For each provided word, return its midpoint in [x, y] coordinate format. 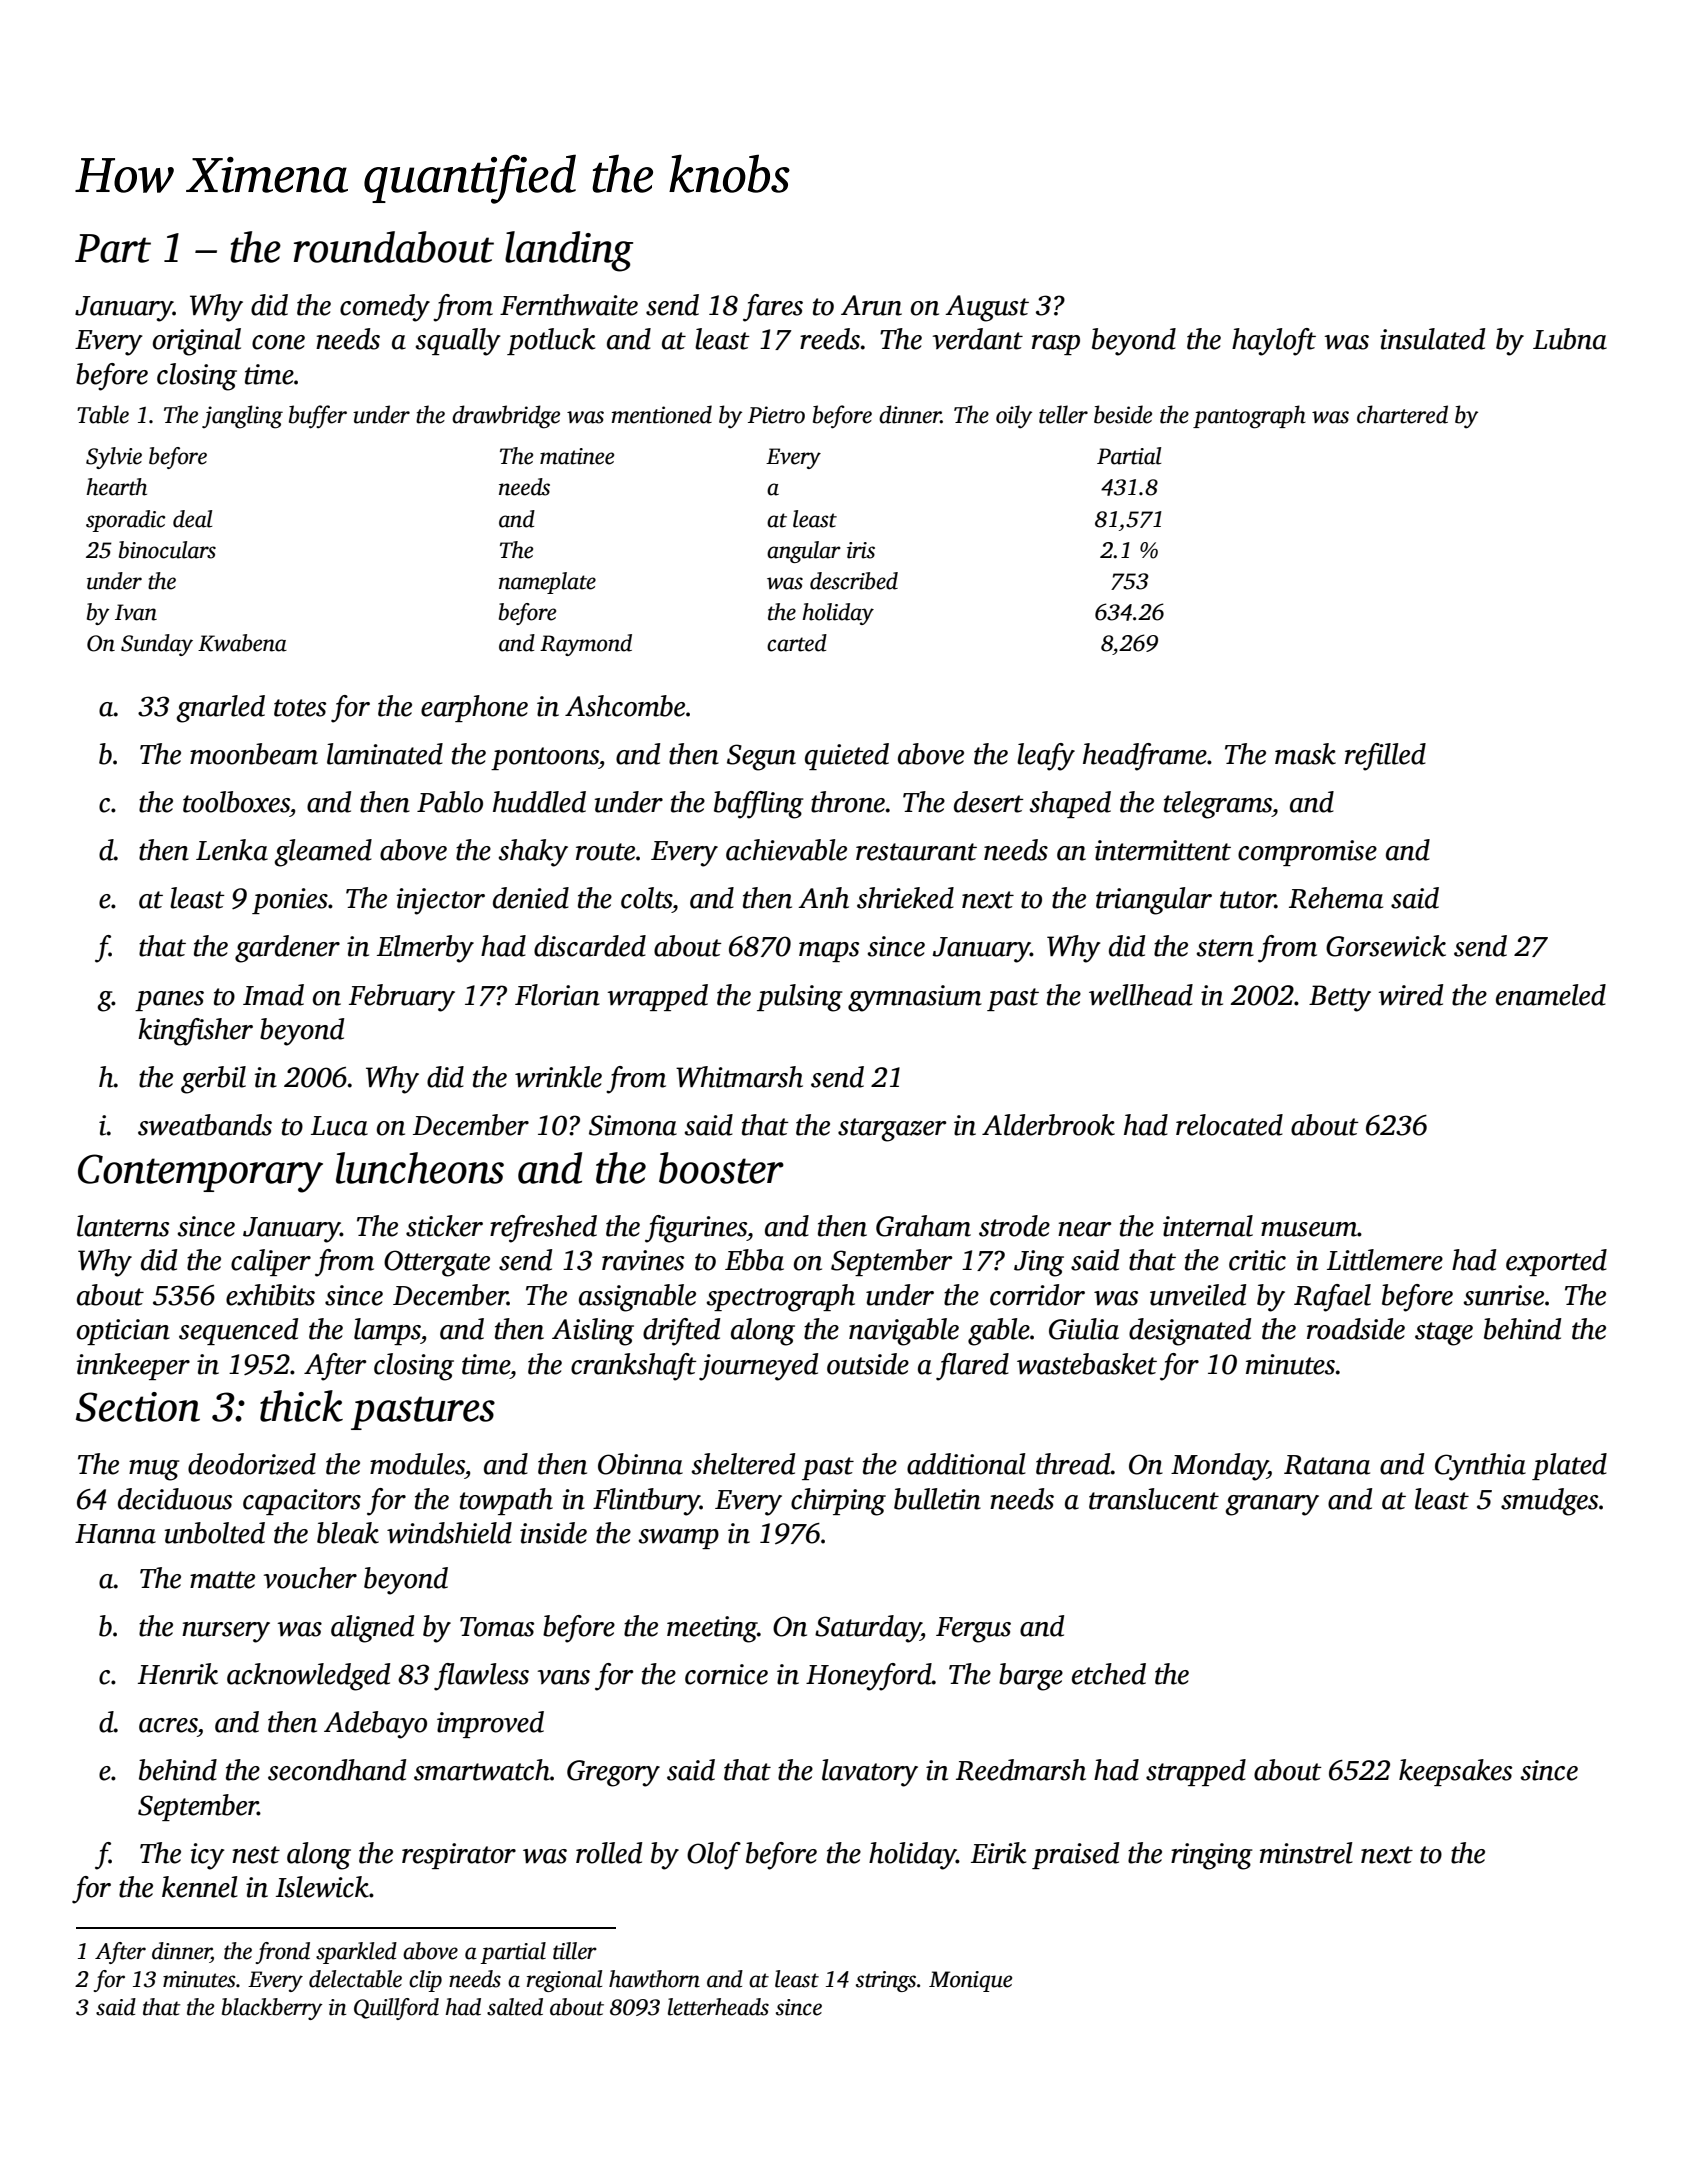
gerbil [213, 1080]
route [605, 852]
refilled [1385, 757]
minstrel [1306, 1853]
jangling [242, 417]
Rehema [1336, 898]
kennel [200, 1887]
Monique [970, 1981]
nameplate [547, 583]
